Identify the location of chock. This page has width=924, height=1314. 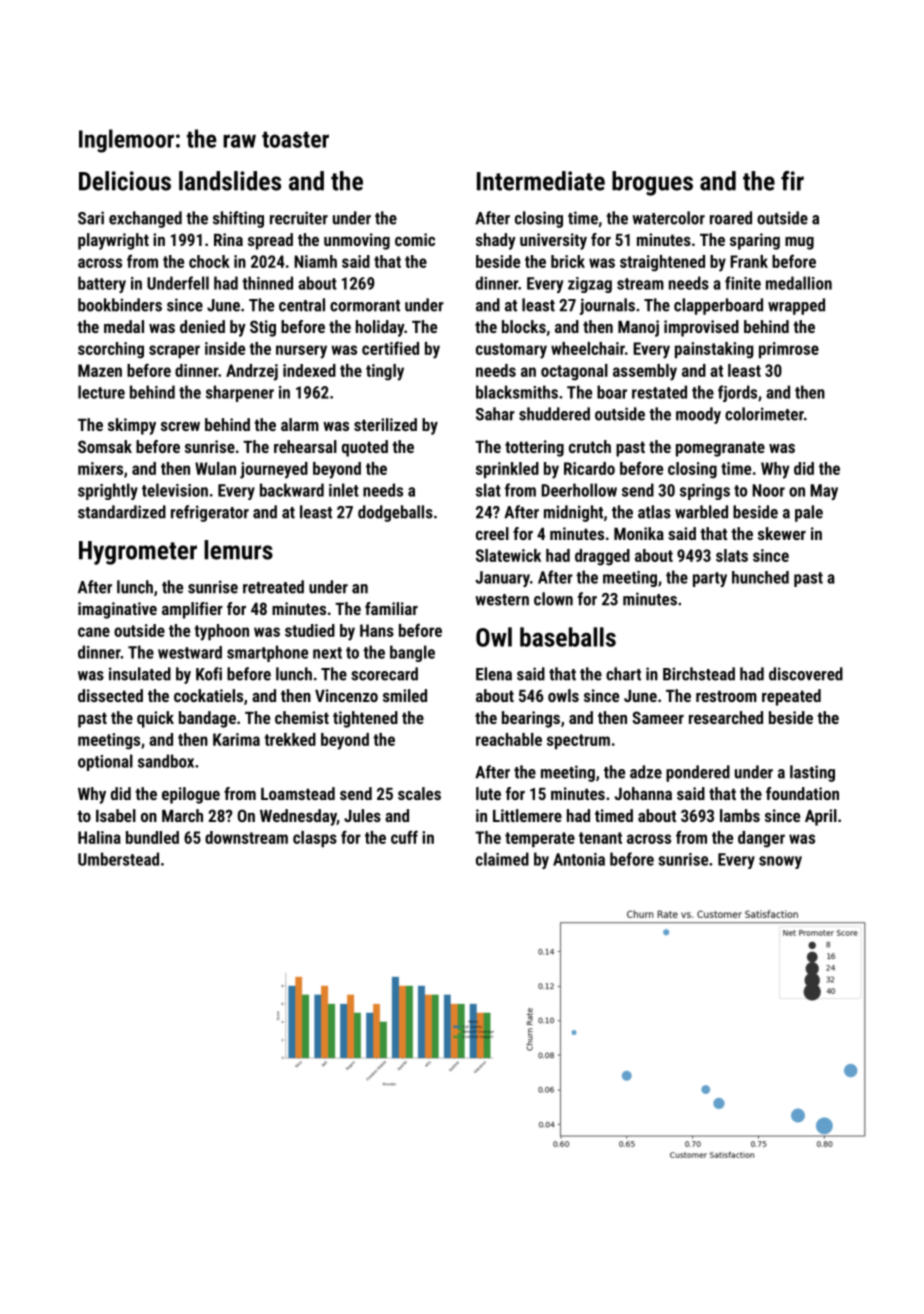
(209, 261).
